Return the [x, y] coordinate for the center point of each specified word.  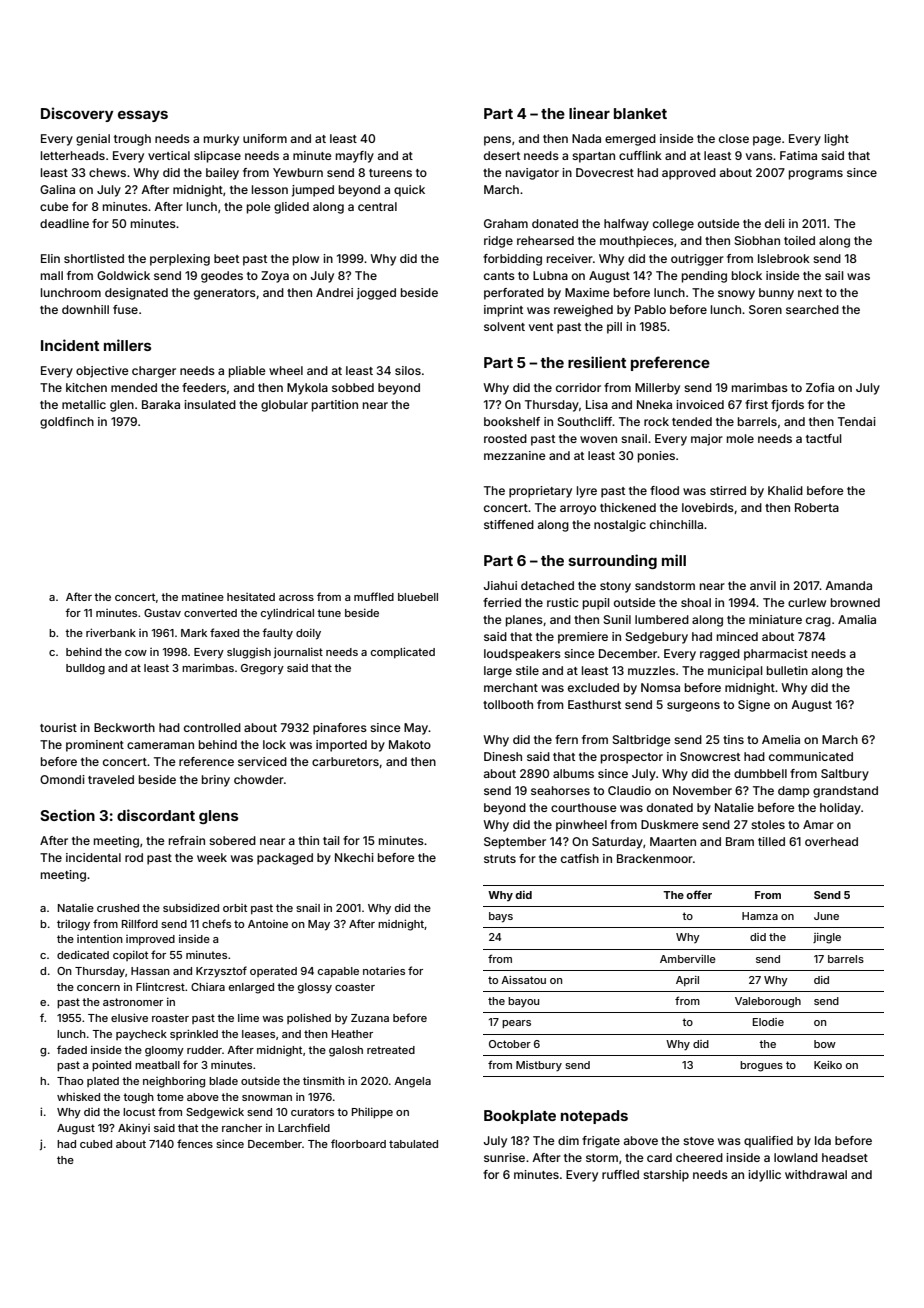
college [673, 225]
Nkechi [354, 857]
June [826, 916]
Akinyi [134, 1128]
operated [273, 972]
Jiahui [500, 585]
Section [67, 815]
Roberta [817, 507]
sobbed [353, 387]
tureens [390, 173]
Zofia [820, 387]
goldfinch [67, 423]
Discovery [77, 114]
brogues [761, 1066]
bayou [523, 1002]
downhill [85, 309]
